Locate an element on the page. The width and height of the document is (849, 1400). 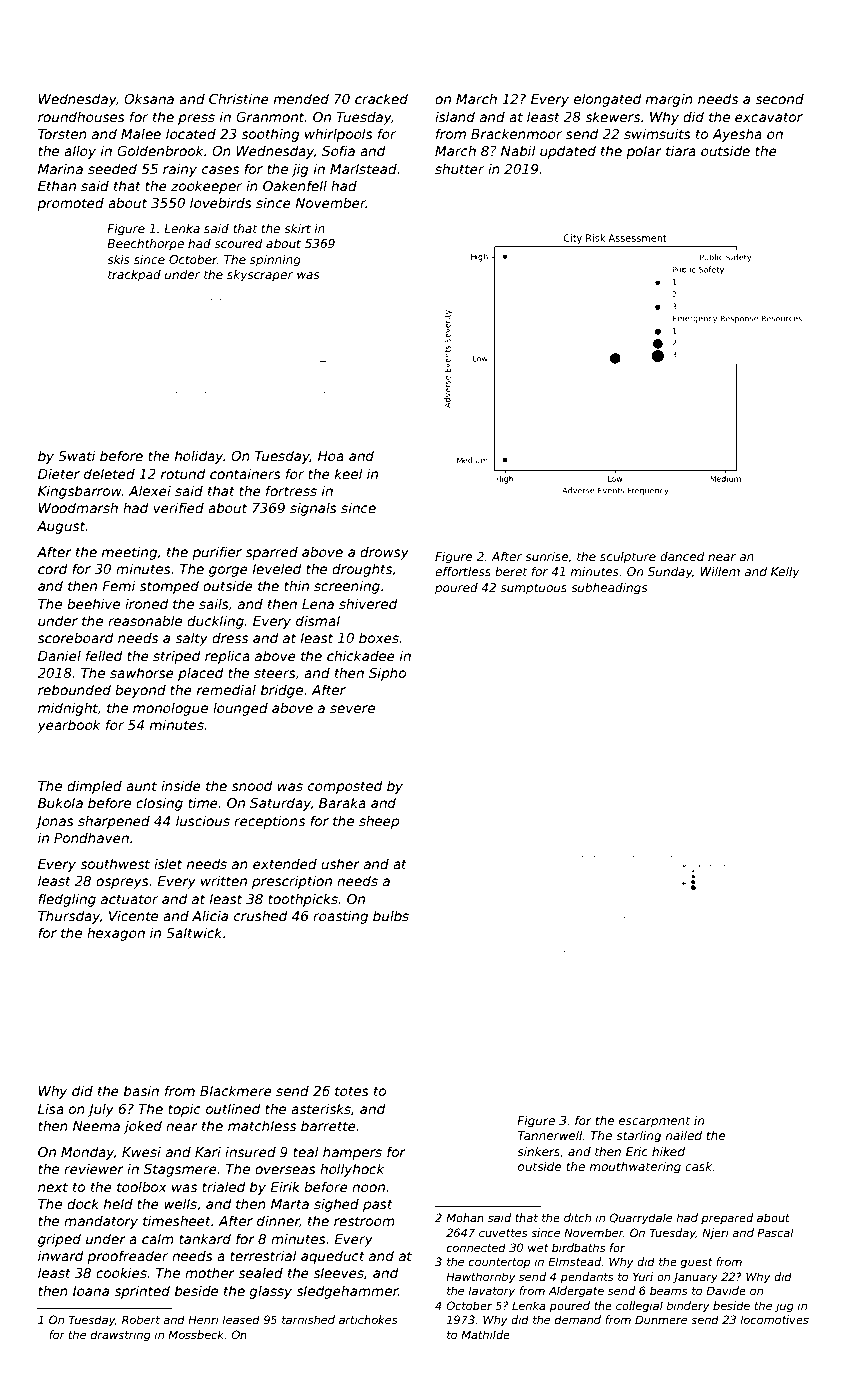
Marlstead is located at coordinates (363, 168).
